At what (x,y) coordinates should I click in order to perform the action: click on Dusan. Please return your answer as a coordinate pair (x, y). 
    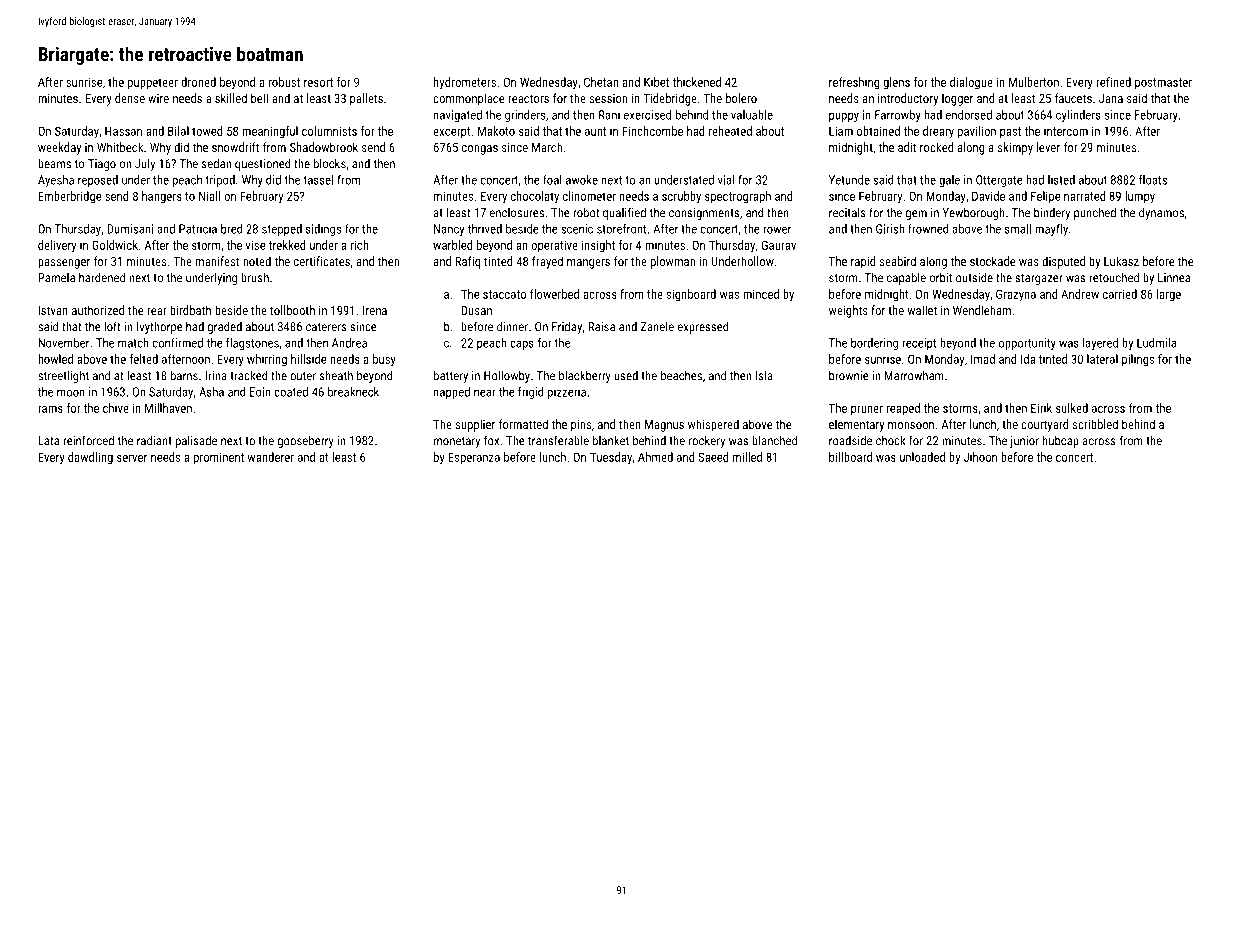
    Looking at the image, I should click on (476, 310).
